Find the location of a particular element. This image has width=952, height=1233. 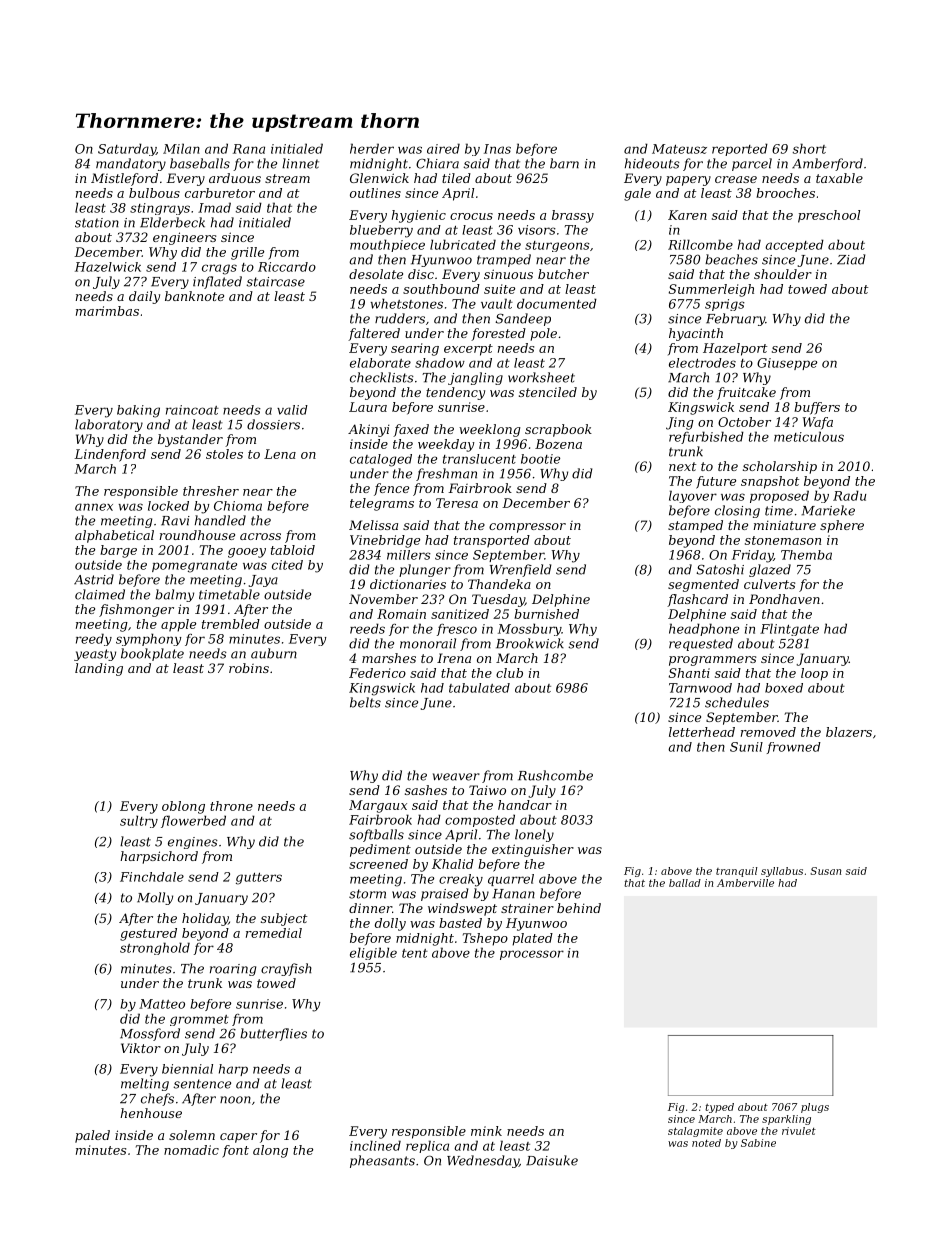

holiday is located at coordinates (205, 919).
